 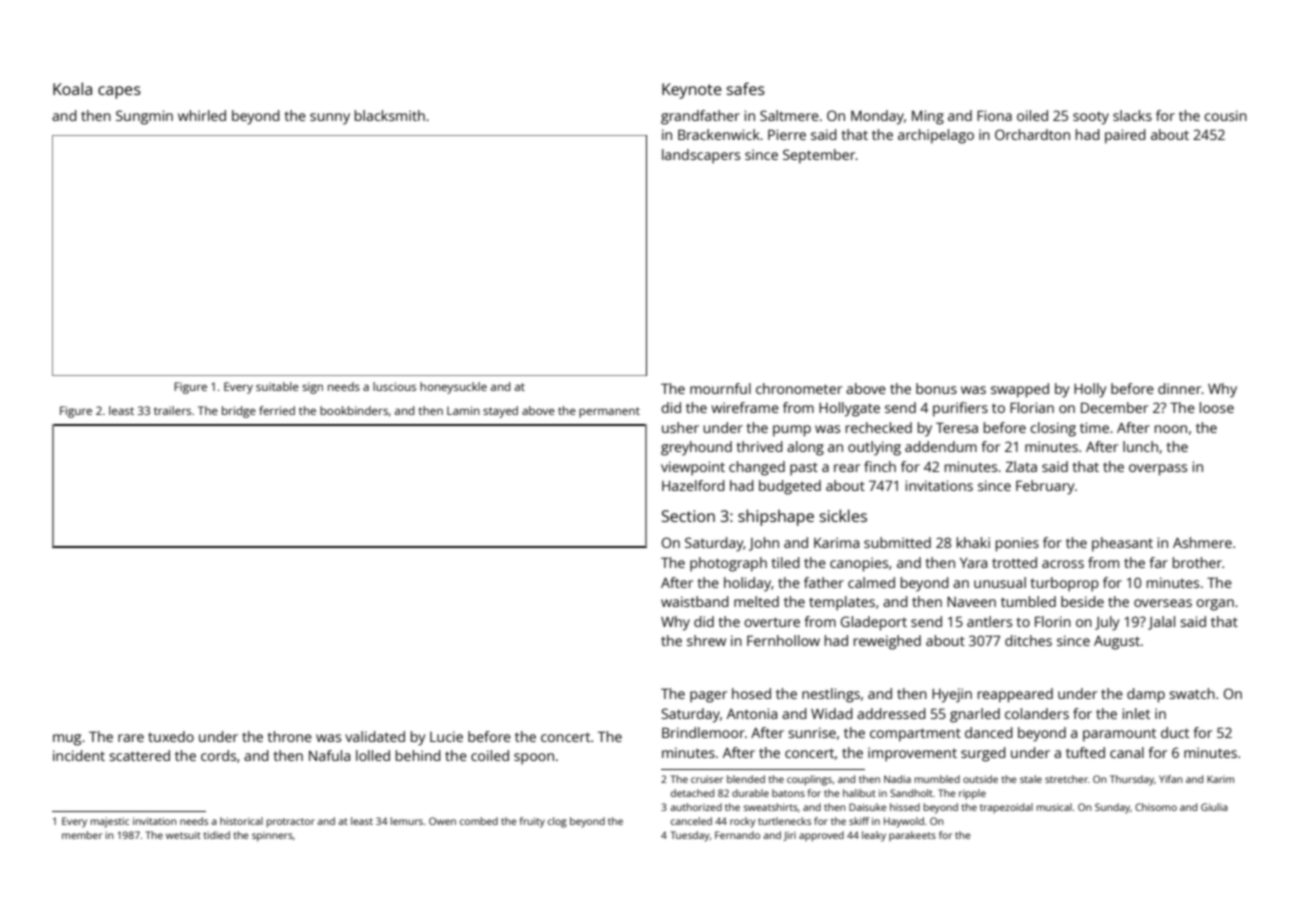 I want to click on sooty, so click(x=1091, y=118).
